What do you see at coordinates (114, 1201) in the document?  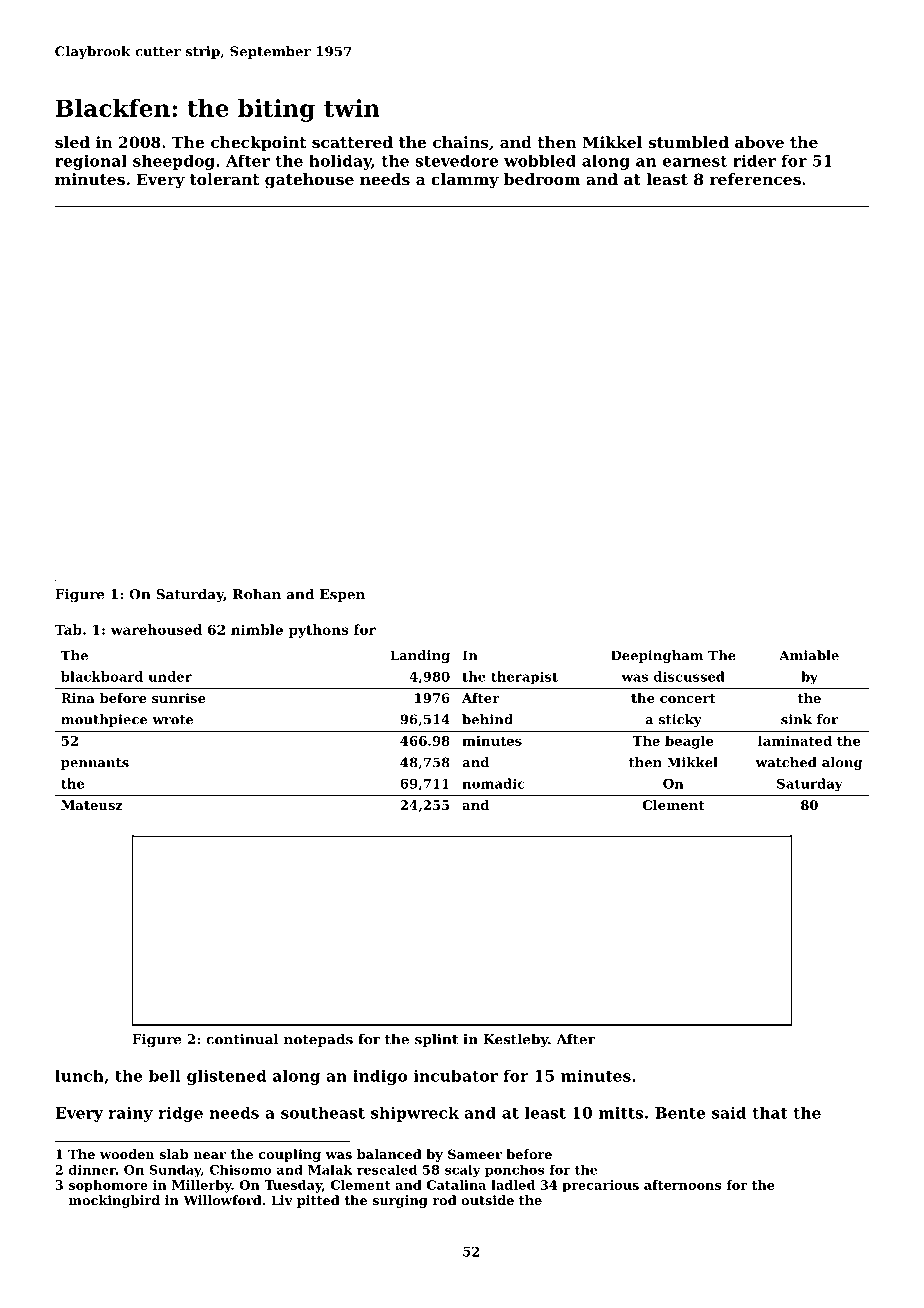 I see `mockingbird` at bounding box center [114, 1201].
